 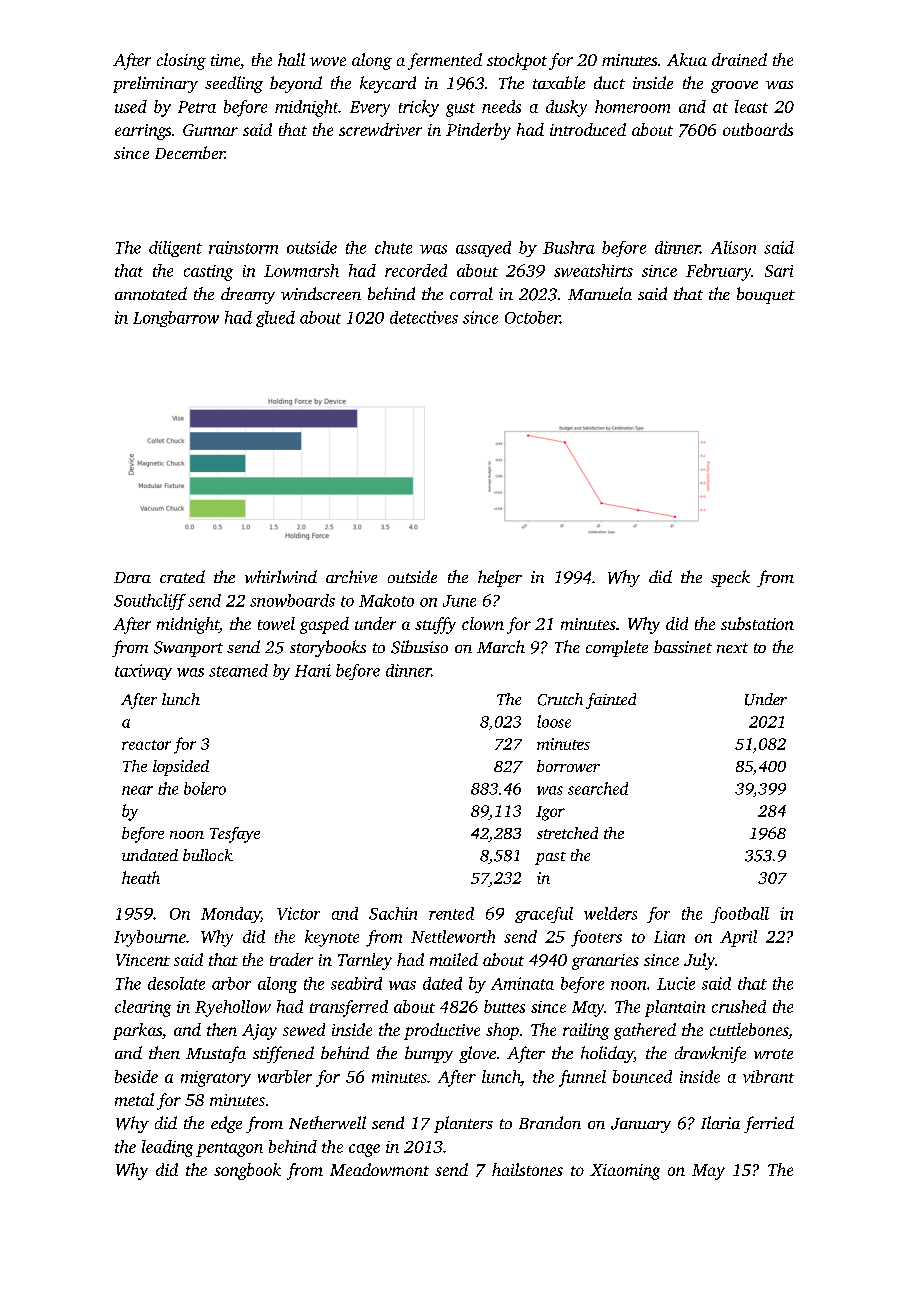 What do you see at coordinates (683, 646) in the document?
I see `bassinet` at bounding box center [683, 646].
